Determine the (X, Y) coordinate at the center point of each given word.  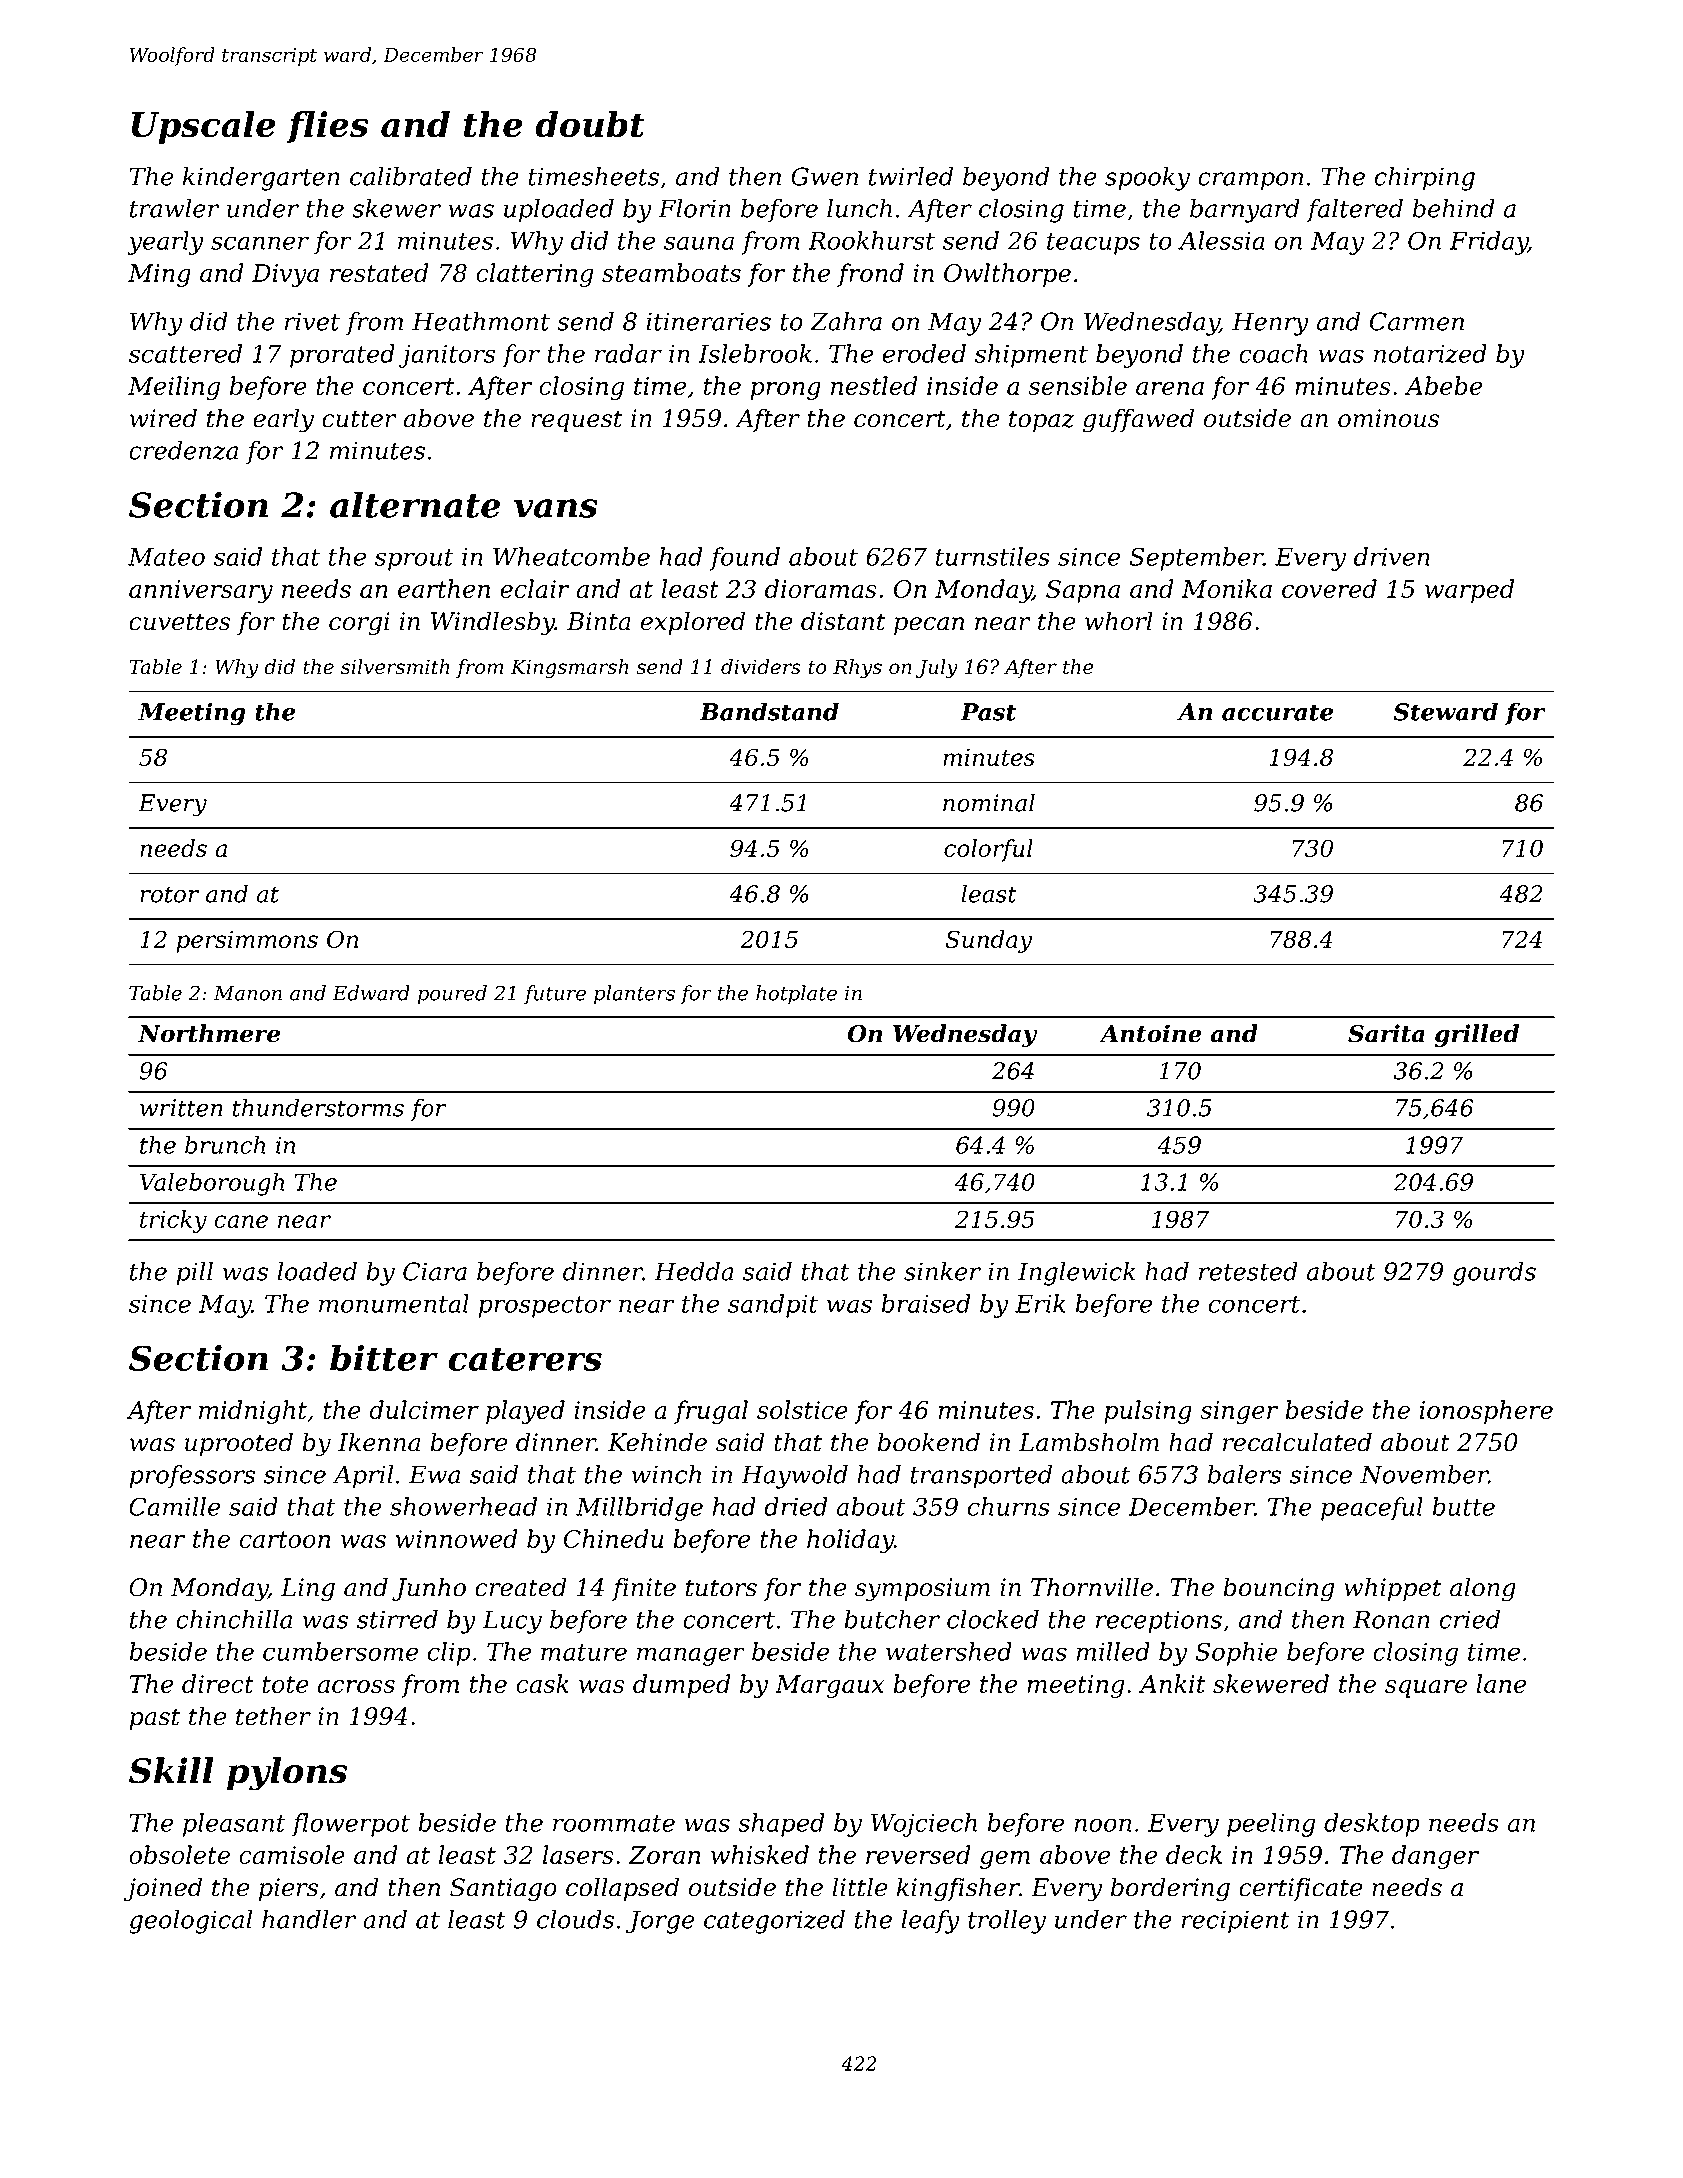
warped (1469, 591)
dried (796, 1506)
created (521, 1587)
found (745, 559)
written (181, 1108)
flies (327, 127)
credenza (183, 450)
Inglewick (1077, 1274)
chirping (1425, 179)
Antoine (1150, 1033)
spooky (1147, 179)
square (1426, 1689)
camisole (292, 1854)
